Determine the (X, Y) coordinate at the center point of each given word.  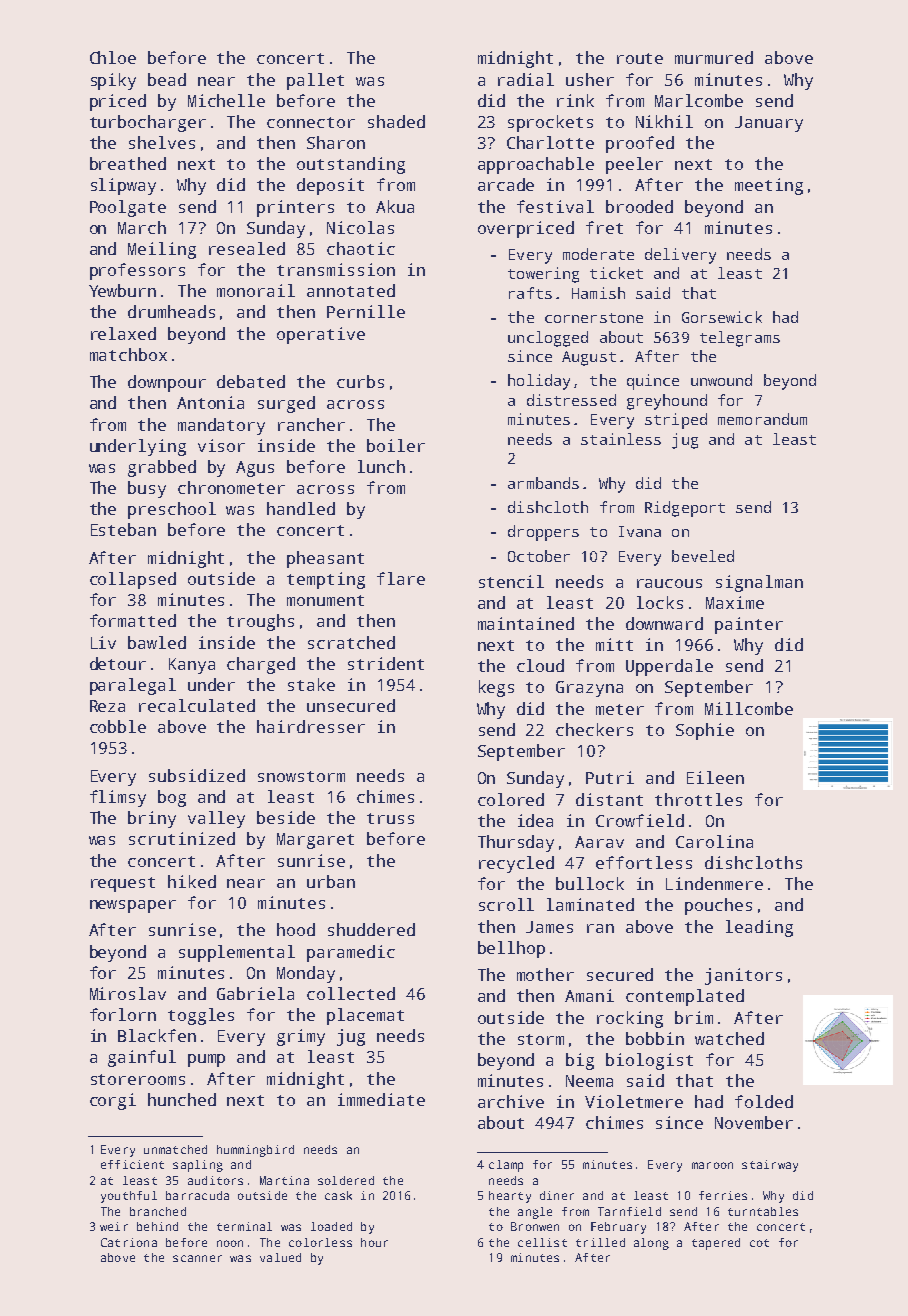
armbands (543, 483)
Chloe (113, 57)
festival (555, 206)
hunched (182, 1099)
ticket (616, 273)
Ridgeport (685, 509)
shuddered (371, 929)
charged (261, 665)
